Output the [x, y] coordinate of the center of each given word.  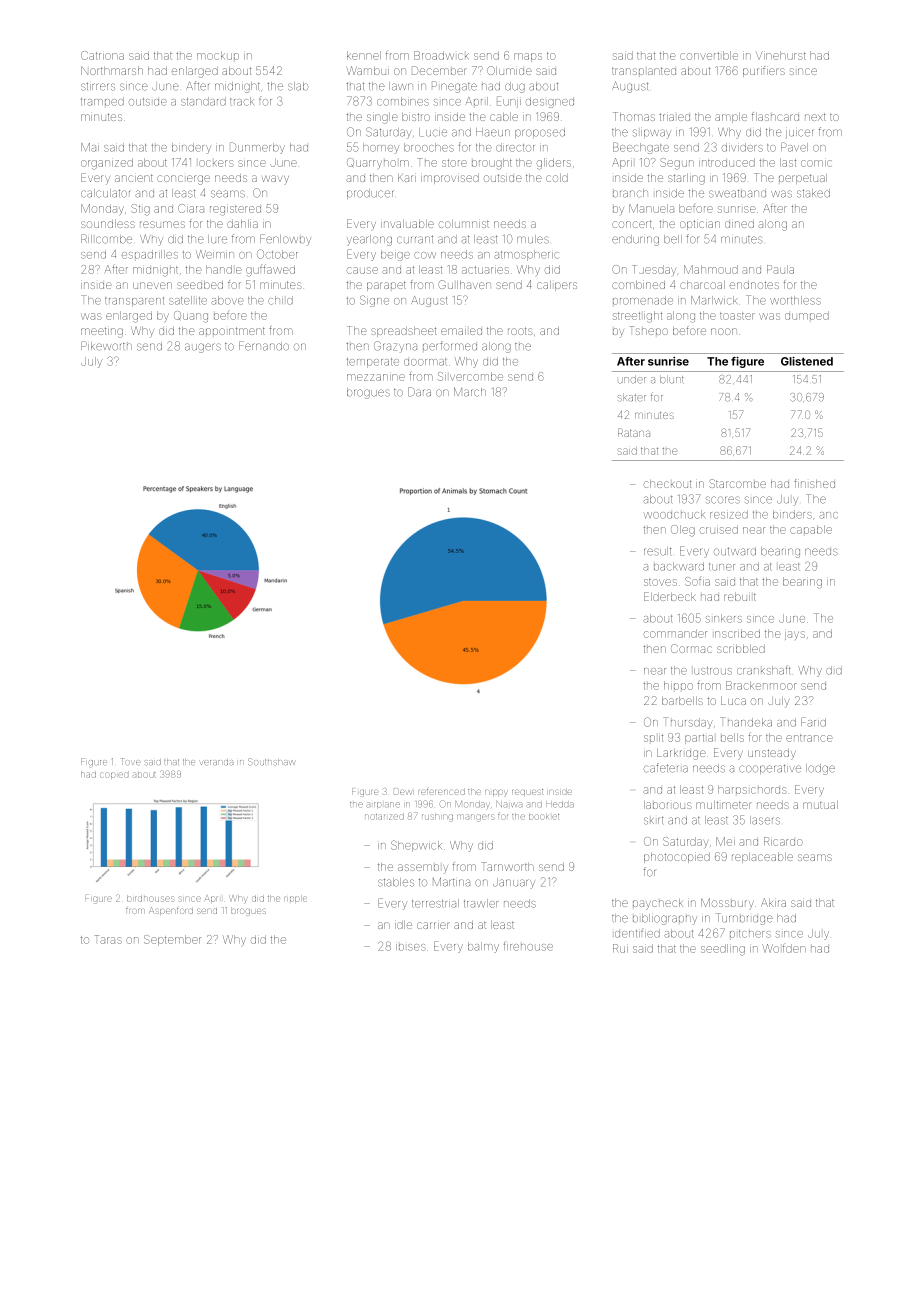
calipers [557, 286]
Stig [140, 210]
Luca [733, 701]
